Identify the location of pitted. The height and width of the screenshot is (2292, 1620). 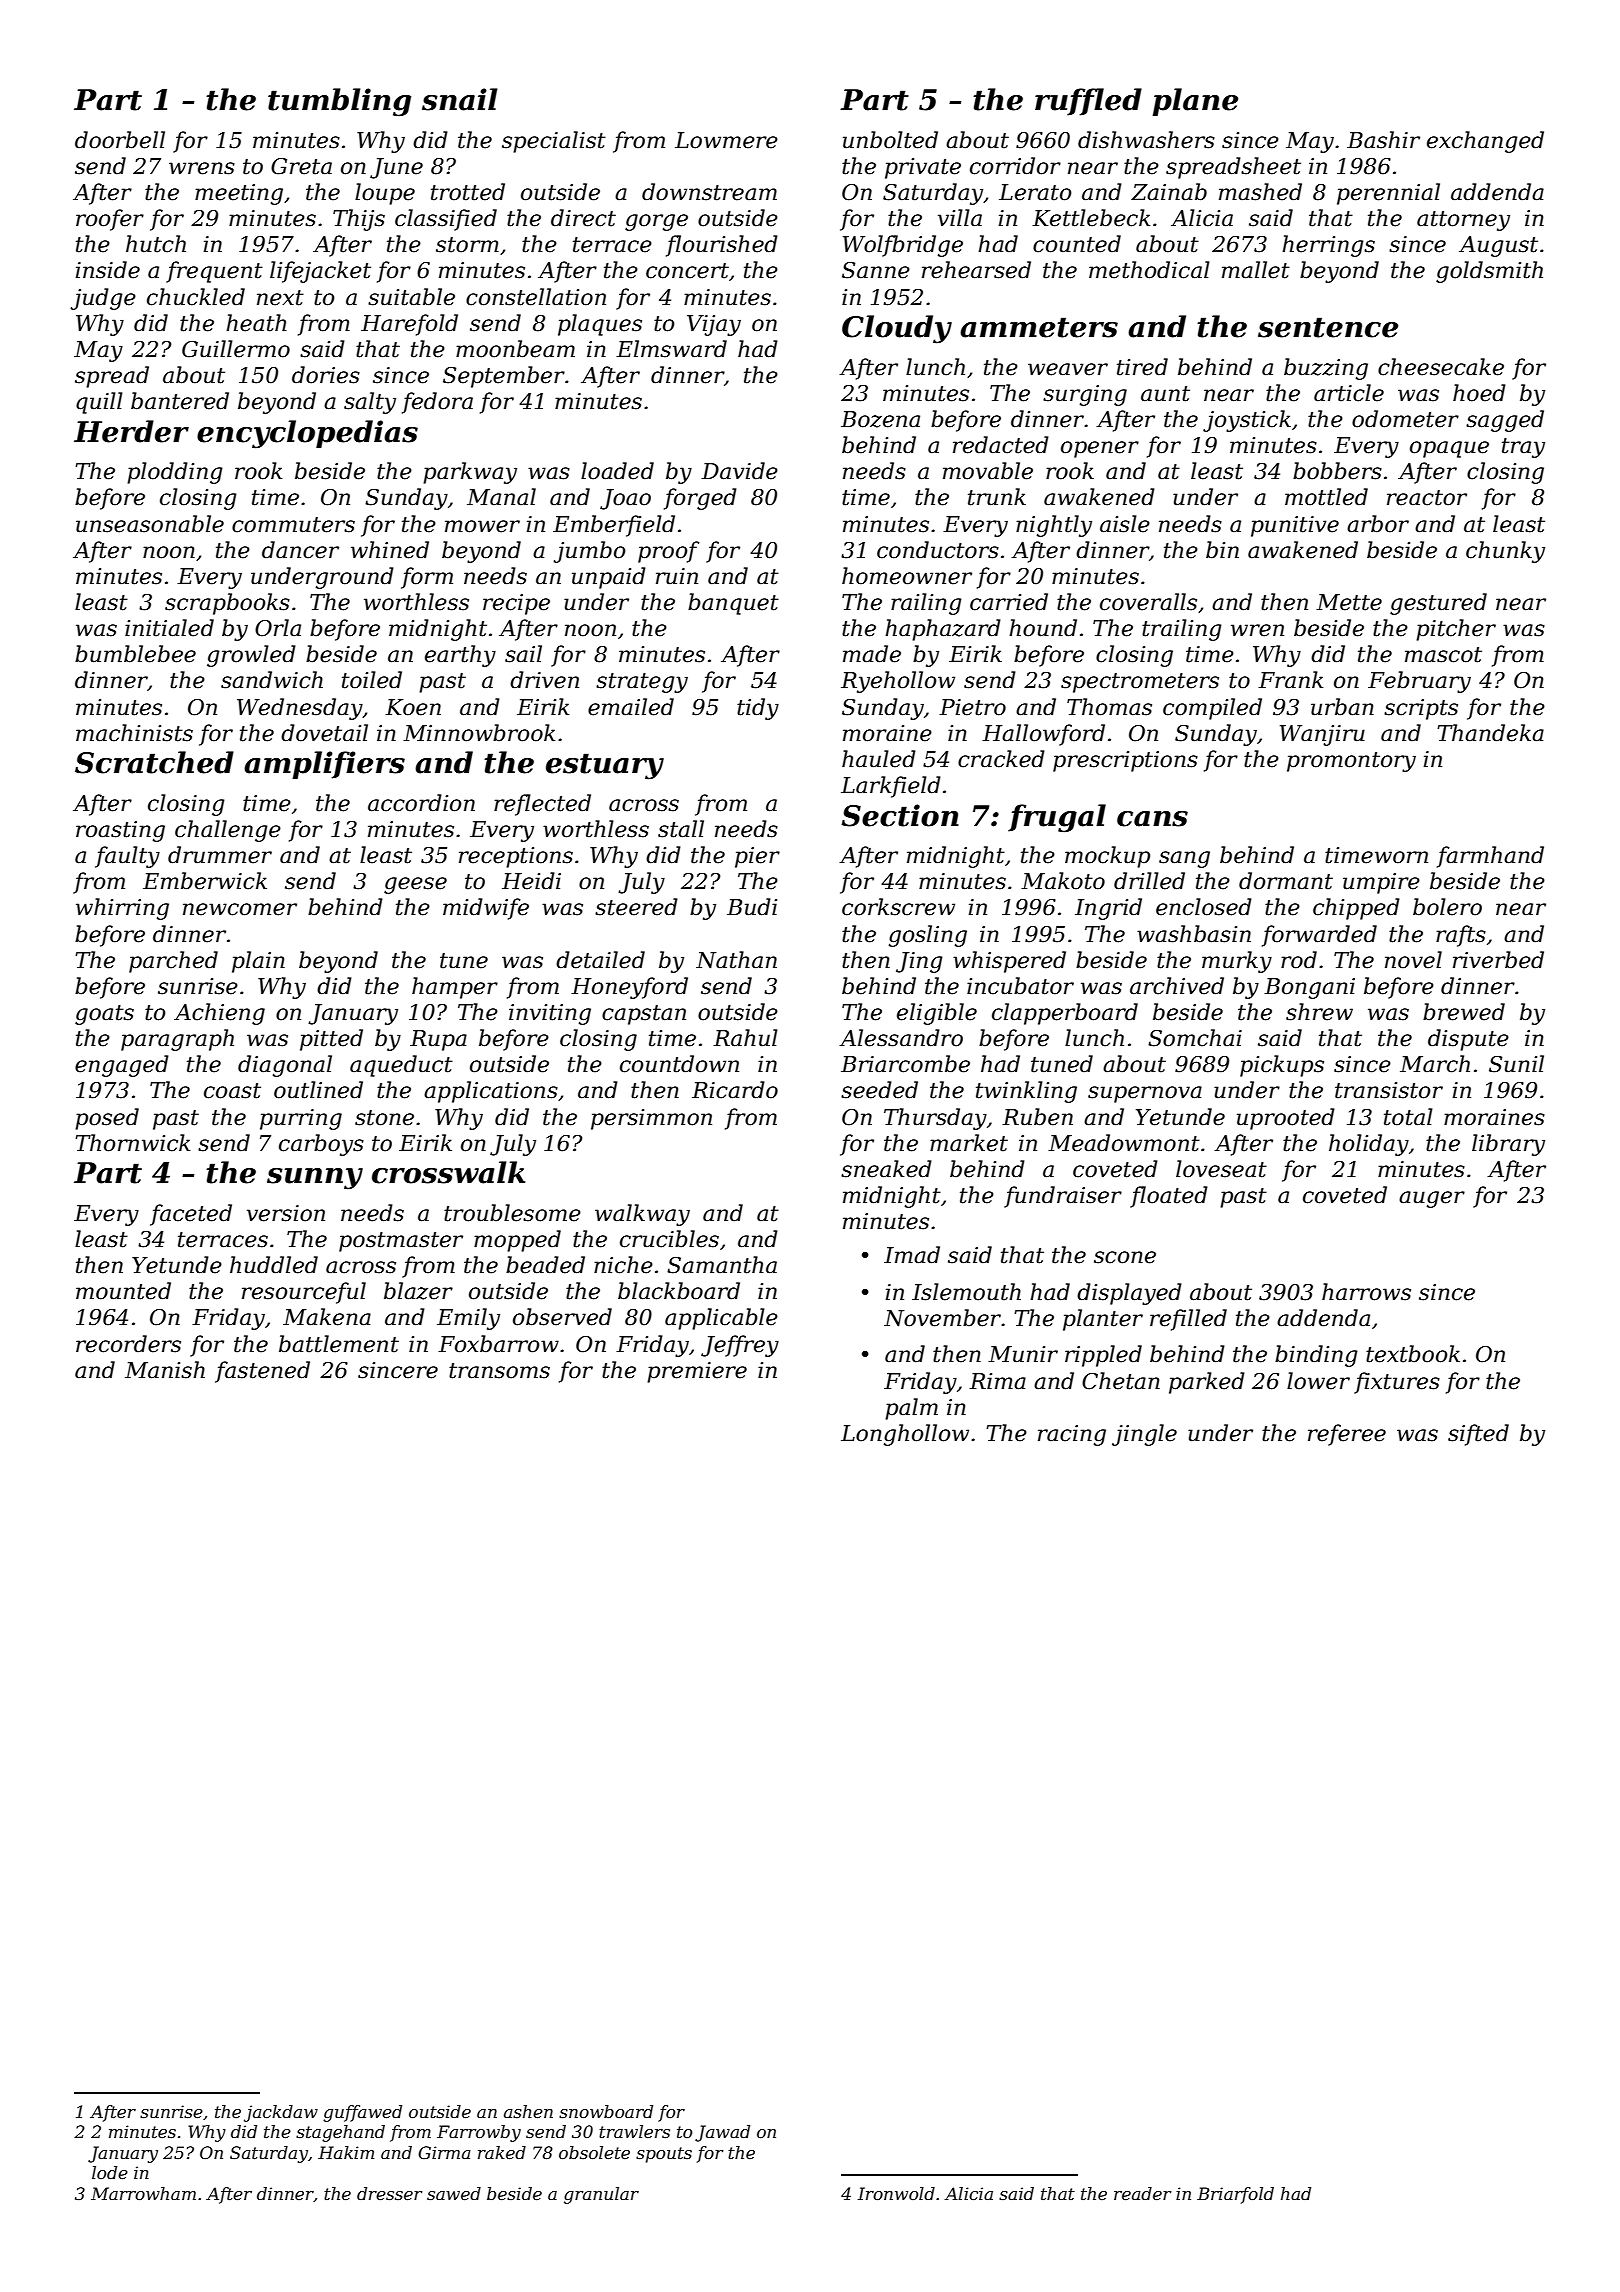
(331, 1040).
